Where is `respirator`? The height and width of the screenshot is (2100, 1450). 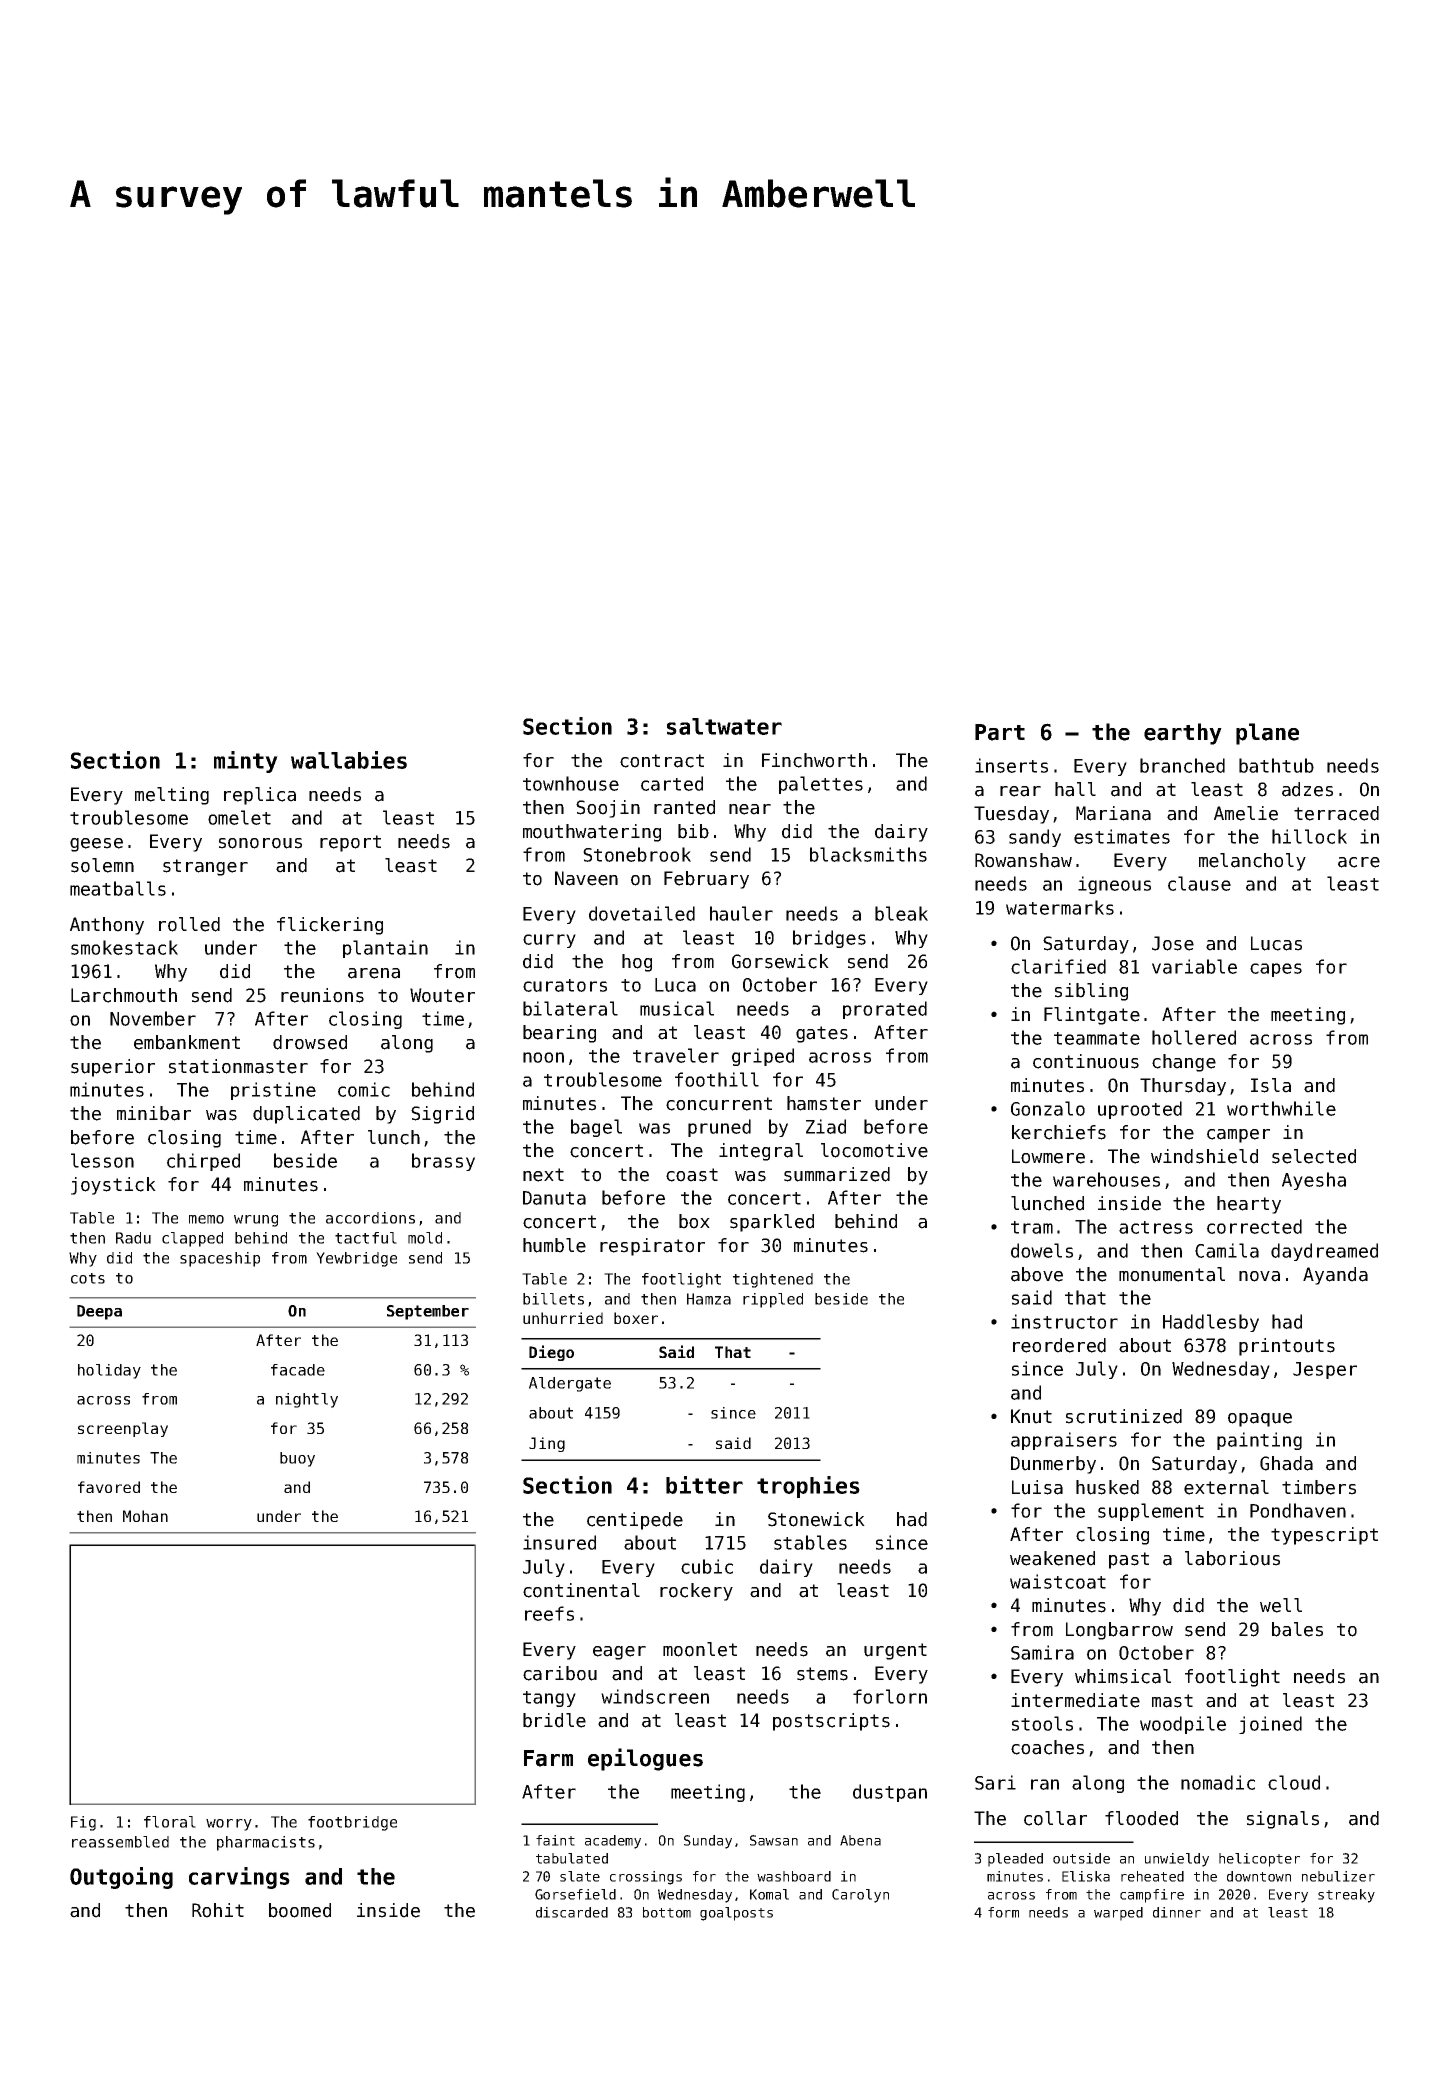 respirator is located at coordinates (652, 1247).
